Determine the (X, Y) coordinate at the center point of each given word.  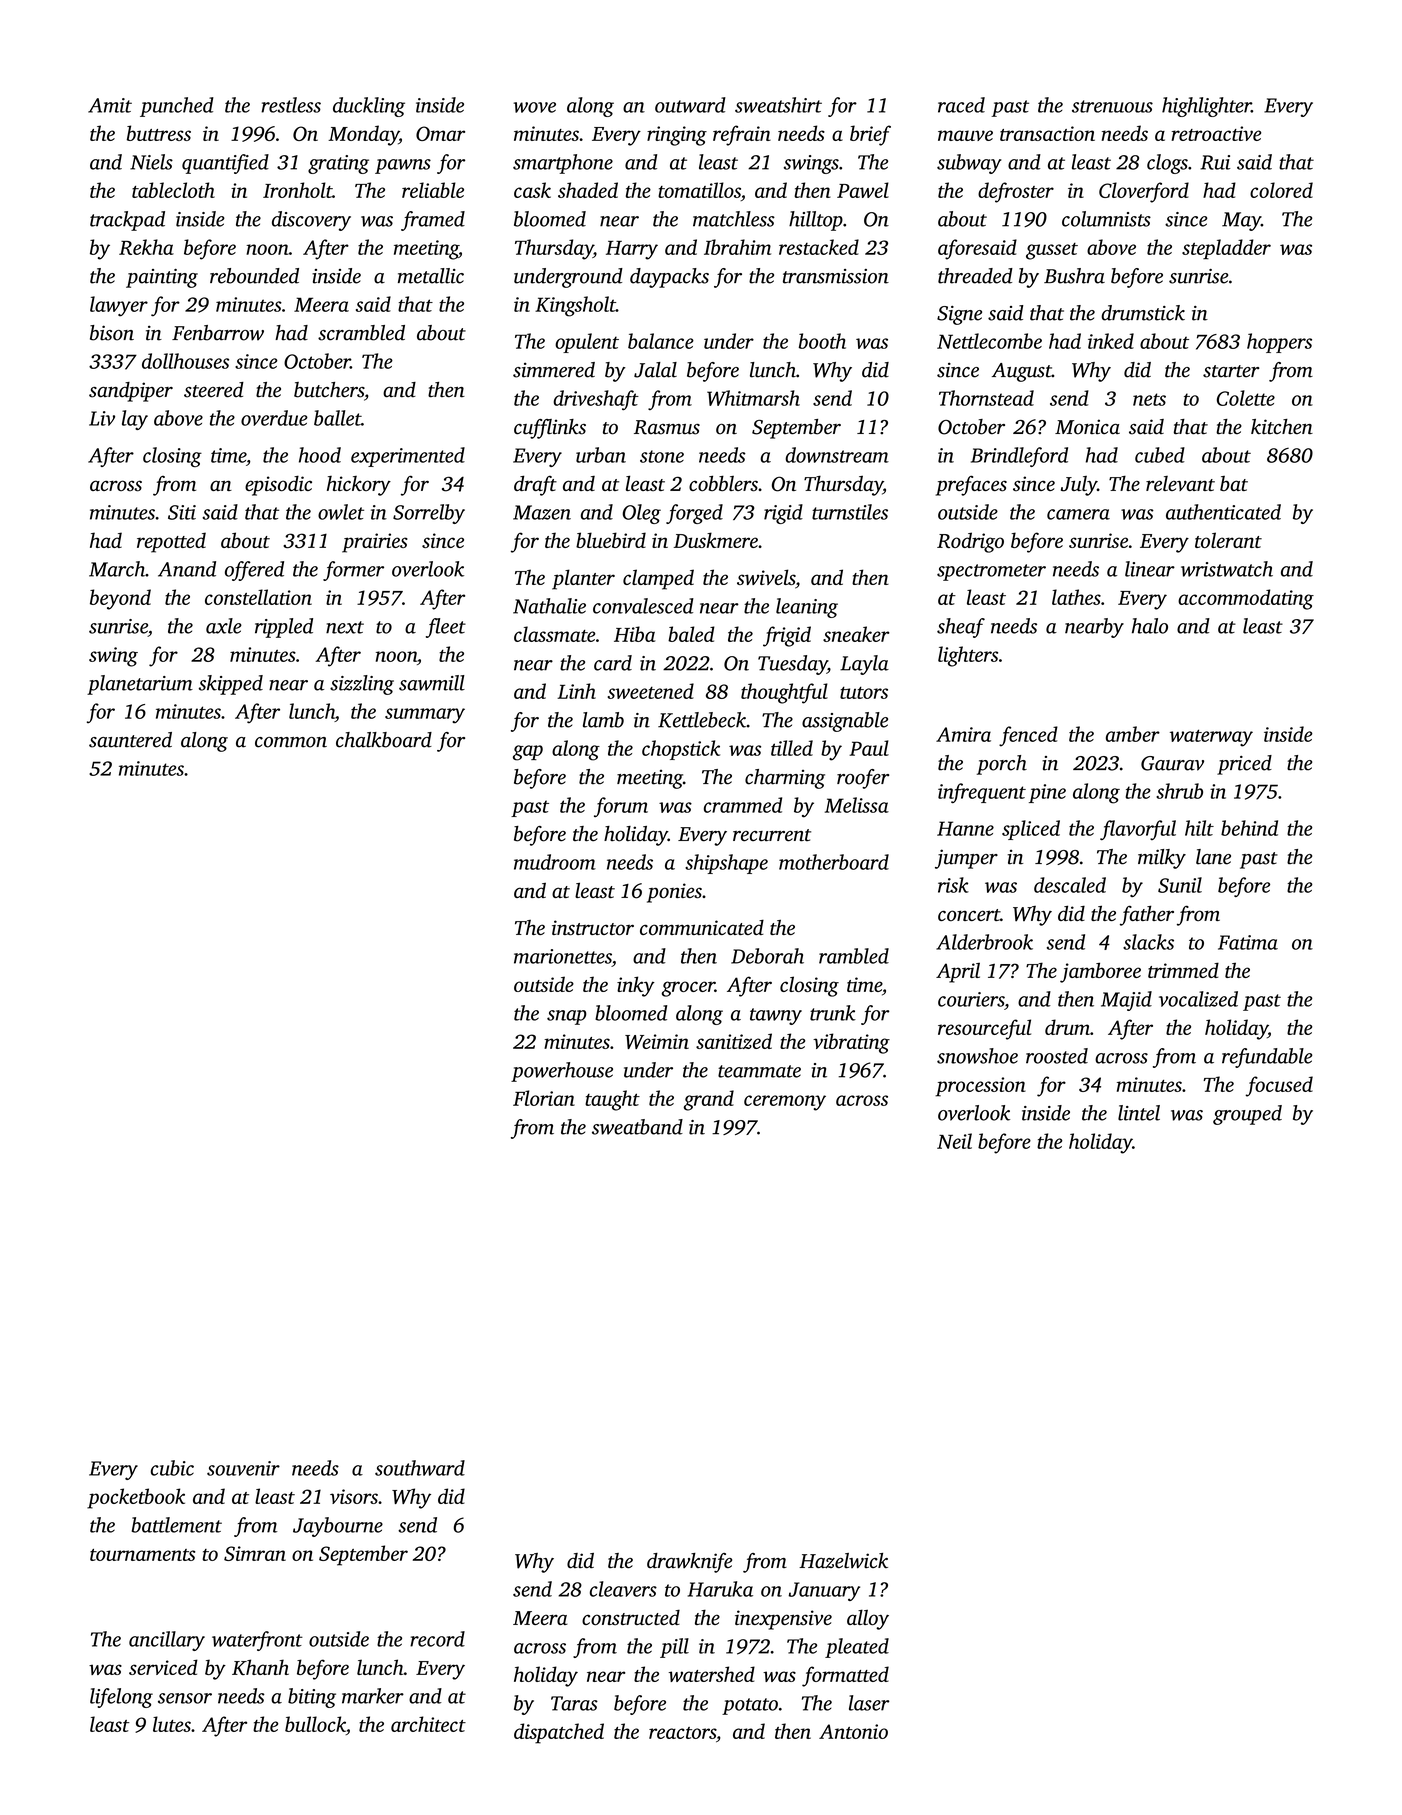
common (291, 742)
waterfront (257, 1641)
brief (870, 135)
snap (566, 1017)
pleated (857, 1648)
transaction (1047, 133)
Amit (110, 105)
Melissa (857, 805)
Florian (544, 1098)
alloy (868, 1620)
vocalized (1198, 999)
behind (1249, 828)
